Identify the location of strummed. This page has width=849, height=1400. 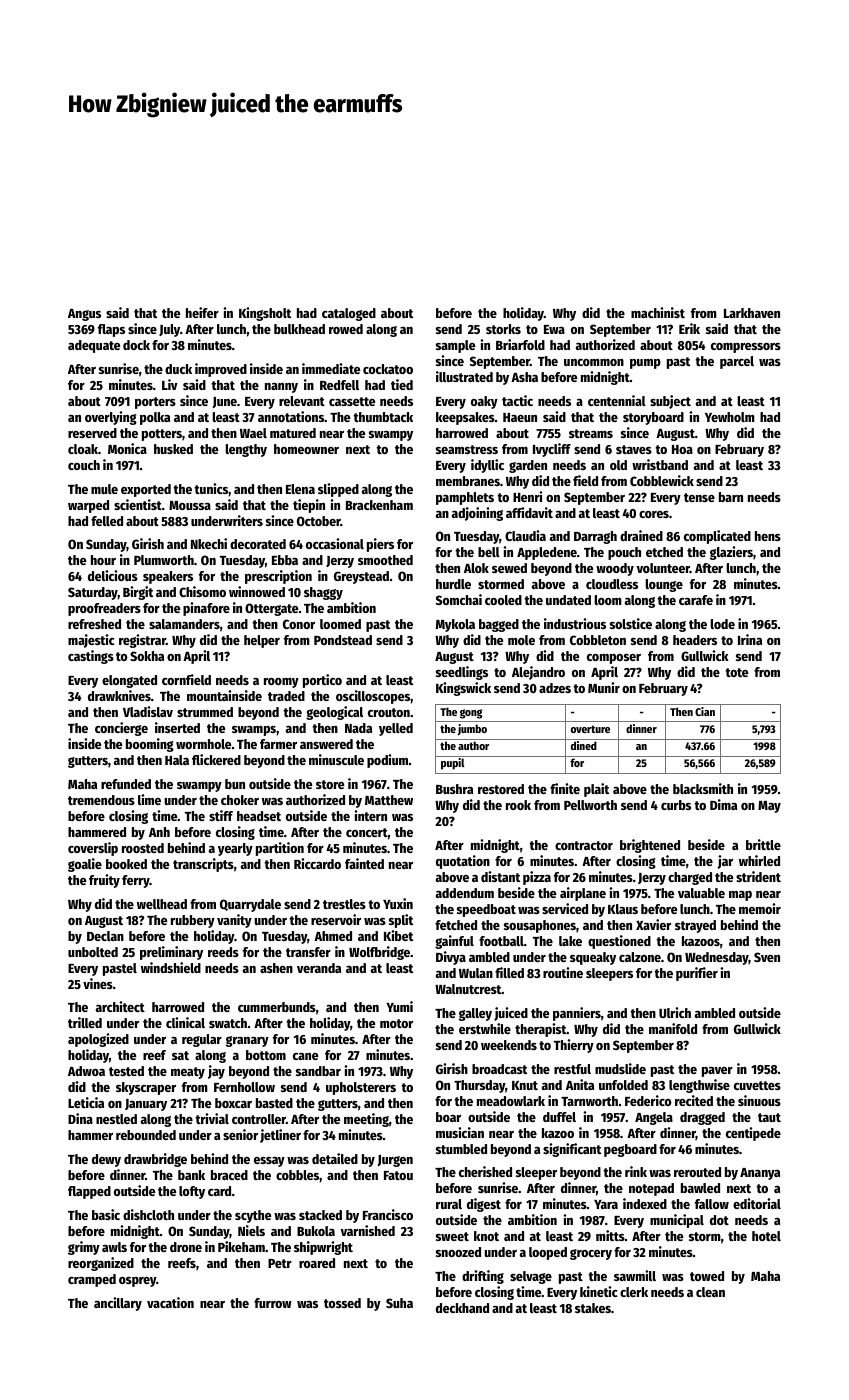
(205, 712).
